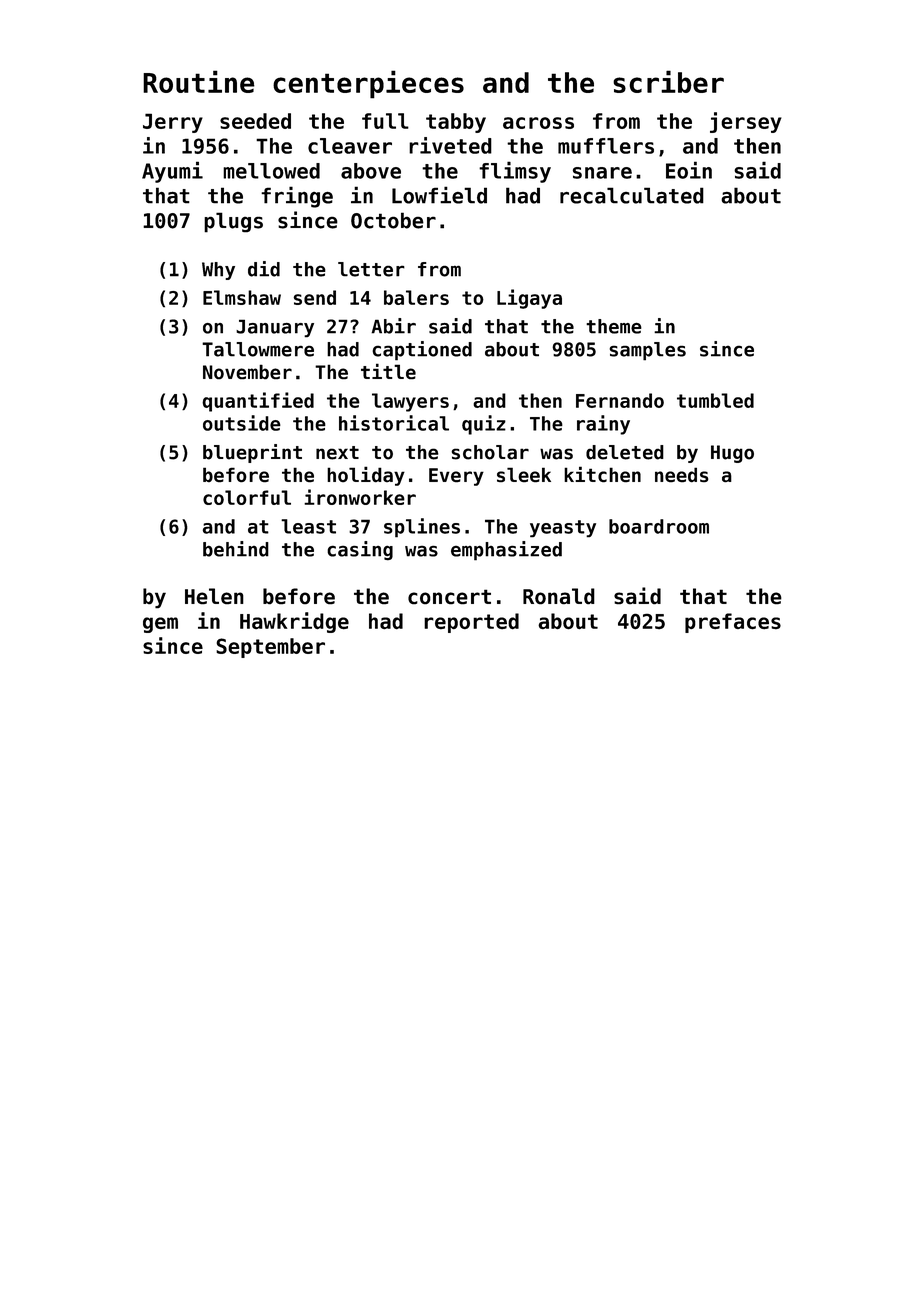 The image size is (924, 1311). I want to click on centerpieces, so click(368, 84).
